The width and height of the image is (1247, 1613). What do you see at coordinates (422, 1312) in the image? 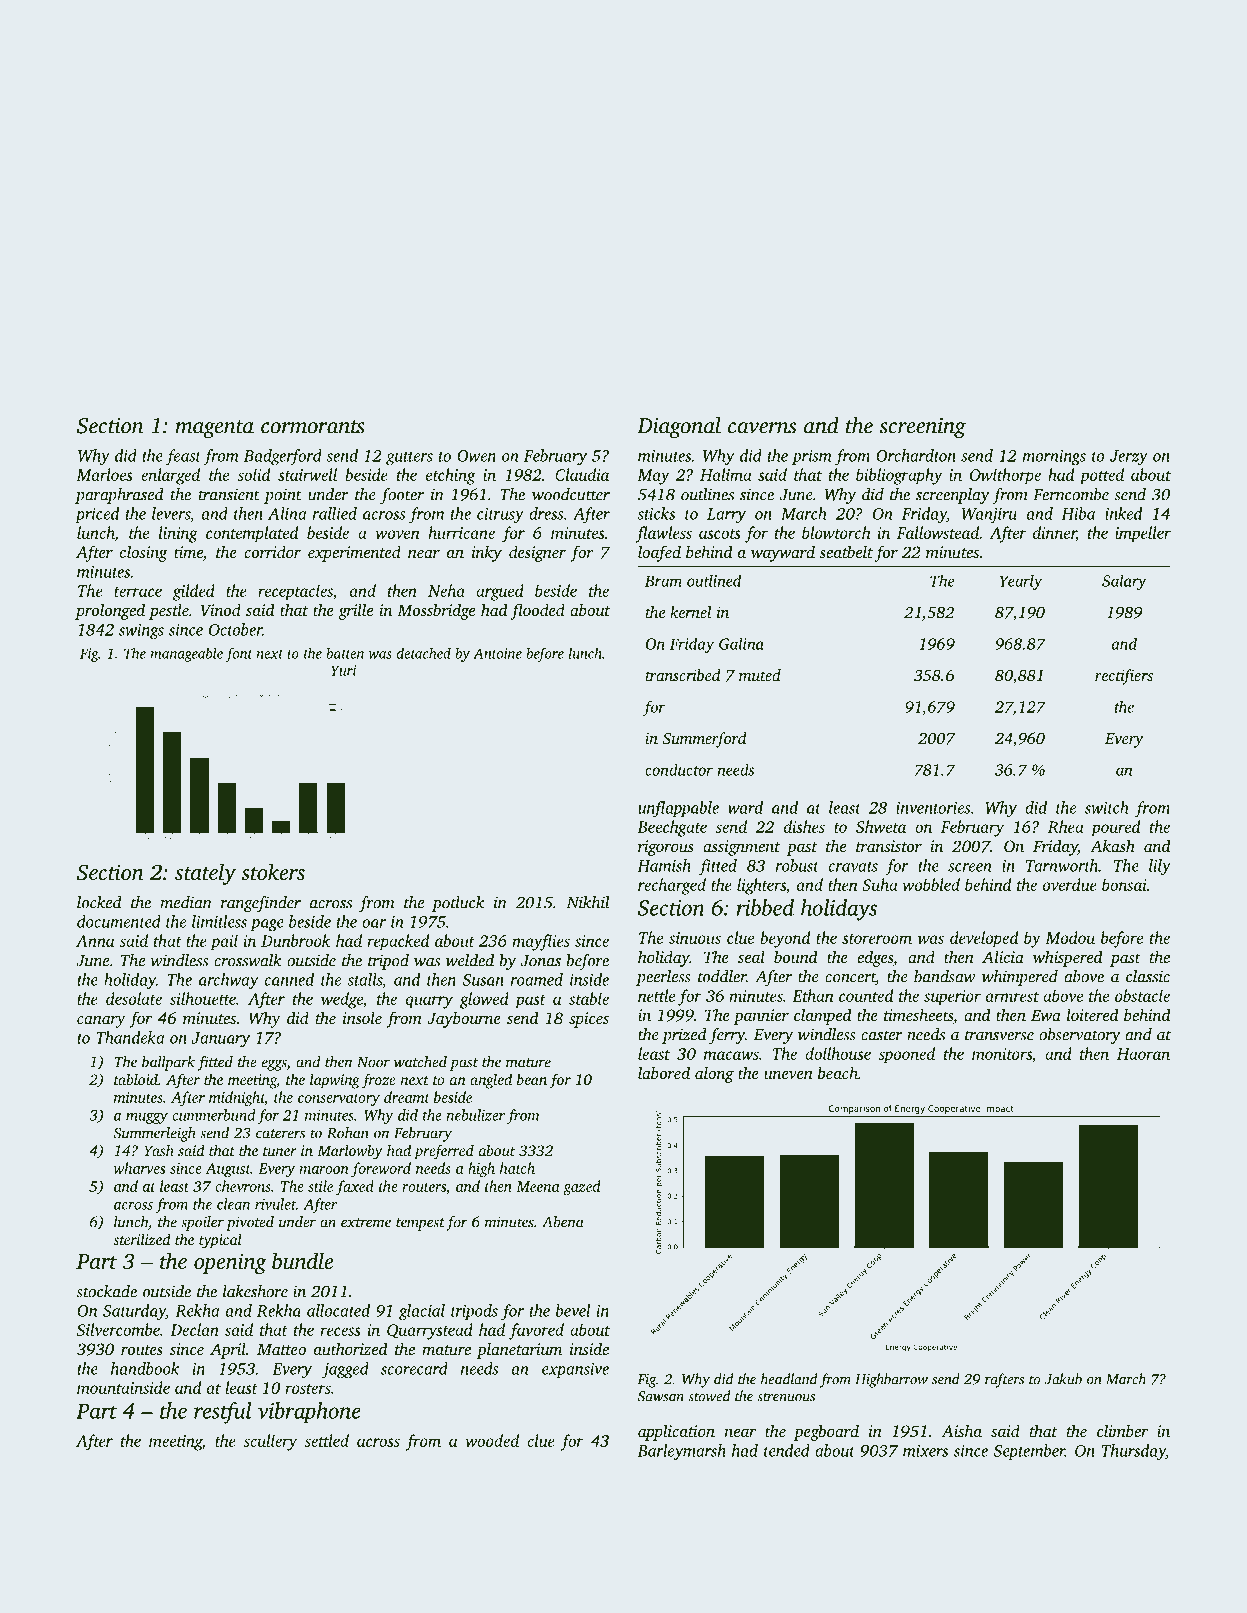
I see `glacial` at bounding box center [422, 1312].
